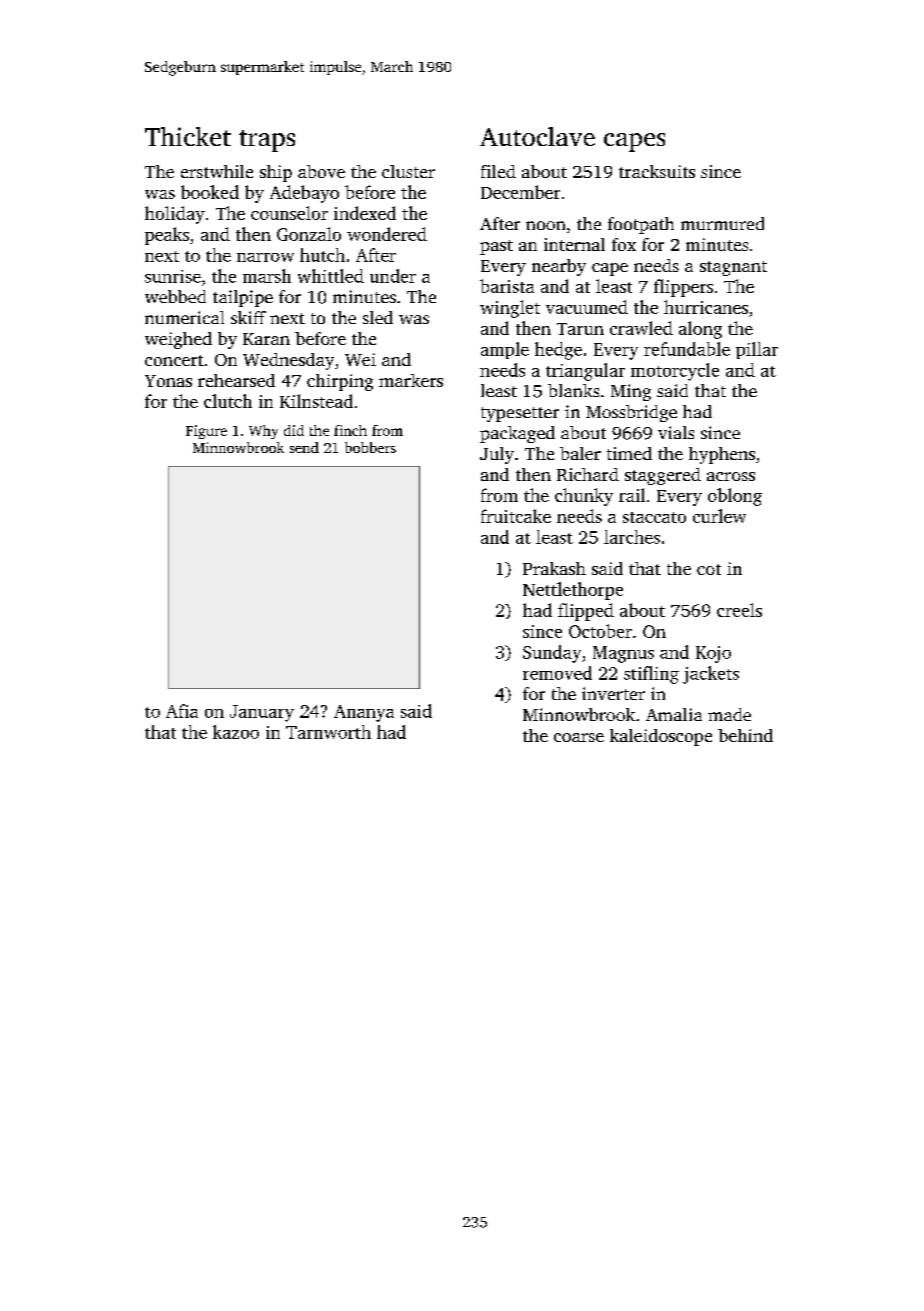  I want to click on Afia, so click(182, 711).
